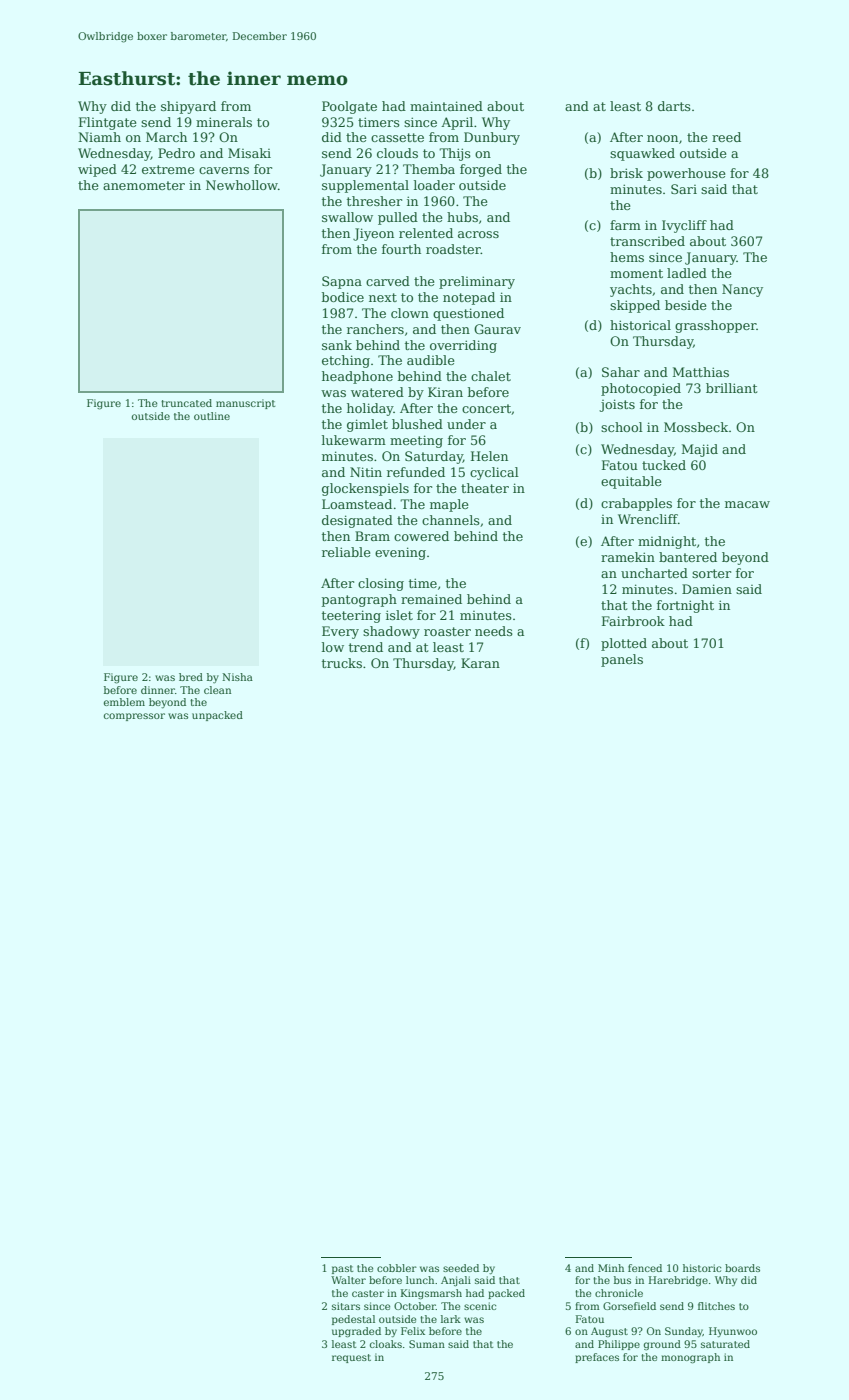  I want to click on Nisha, so click(237, 677).
